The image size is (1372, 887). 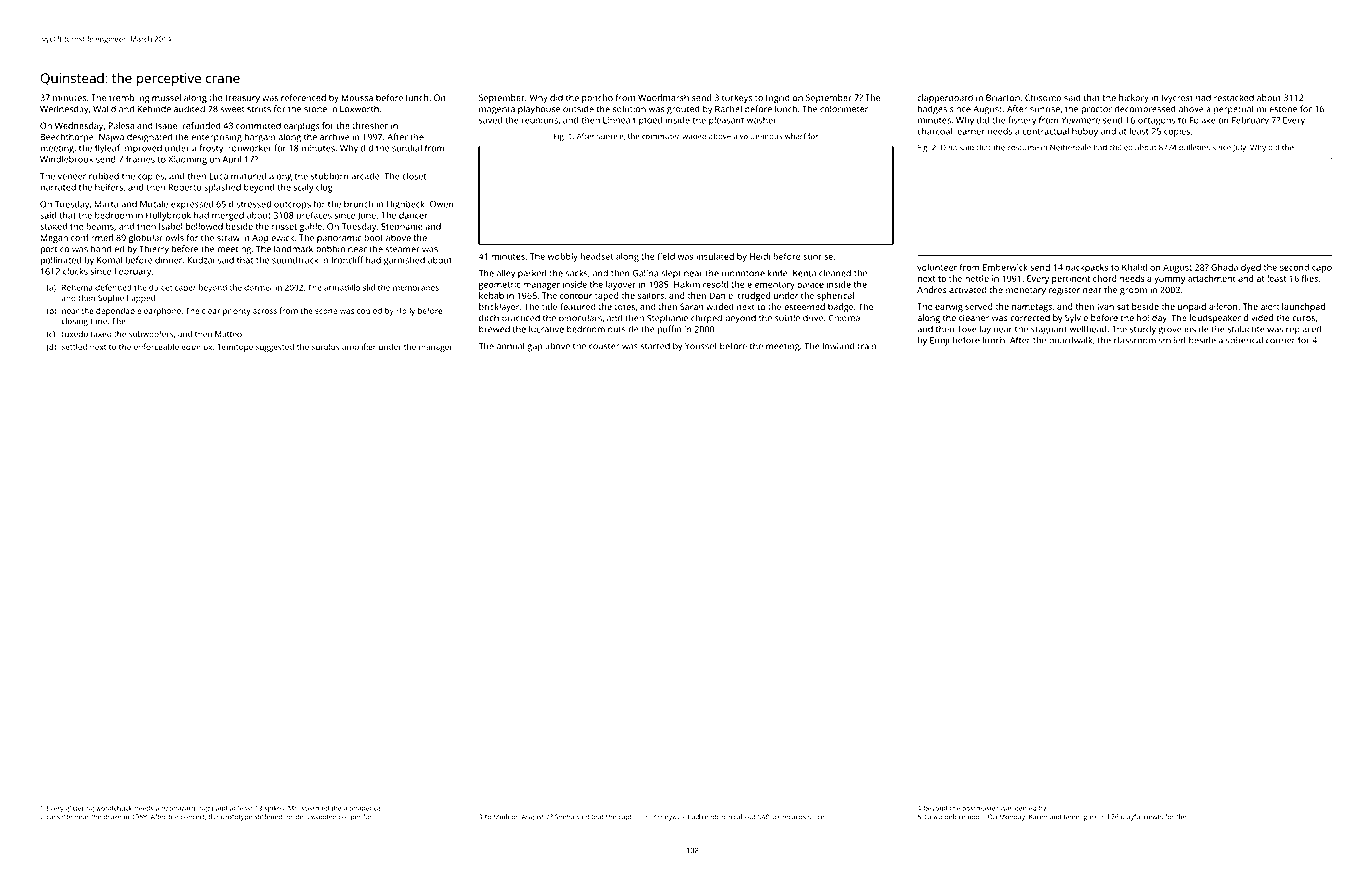 What do you see at coordinates (330, 176) in the screenshot?
I see `stubborn` at bounding box center [330, 176].
